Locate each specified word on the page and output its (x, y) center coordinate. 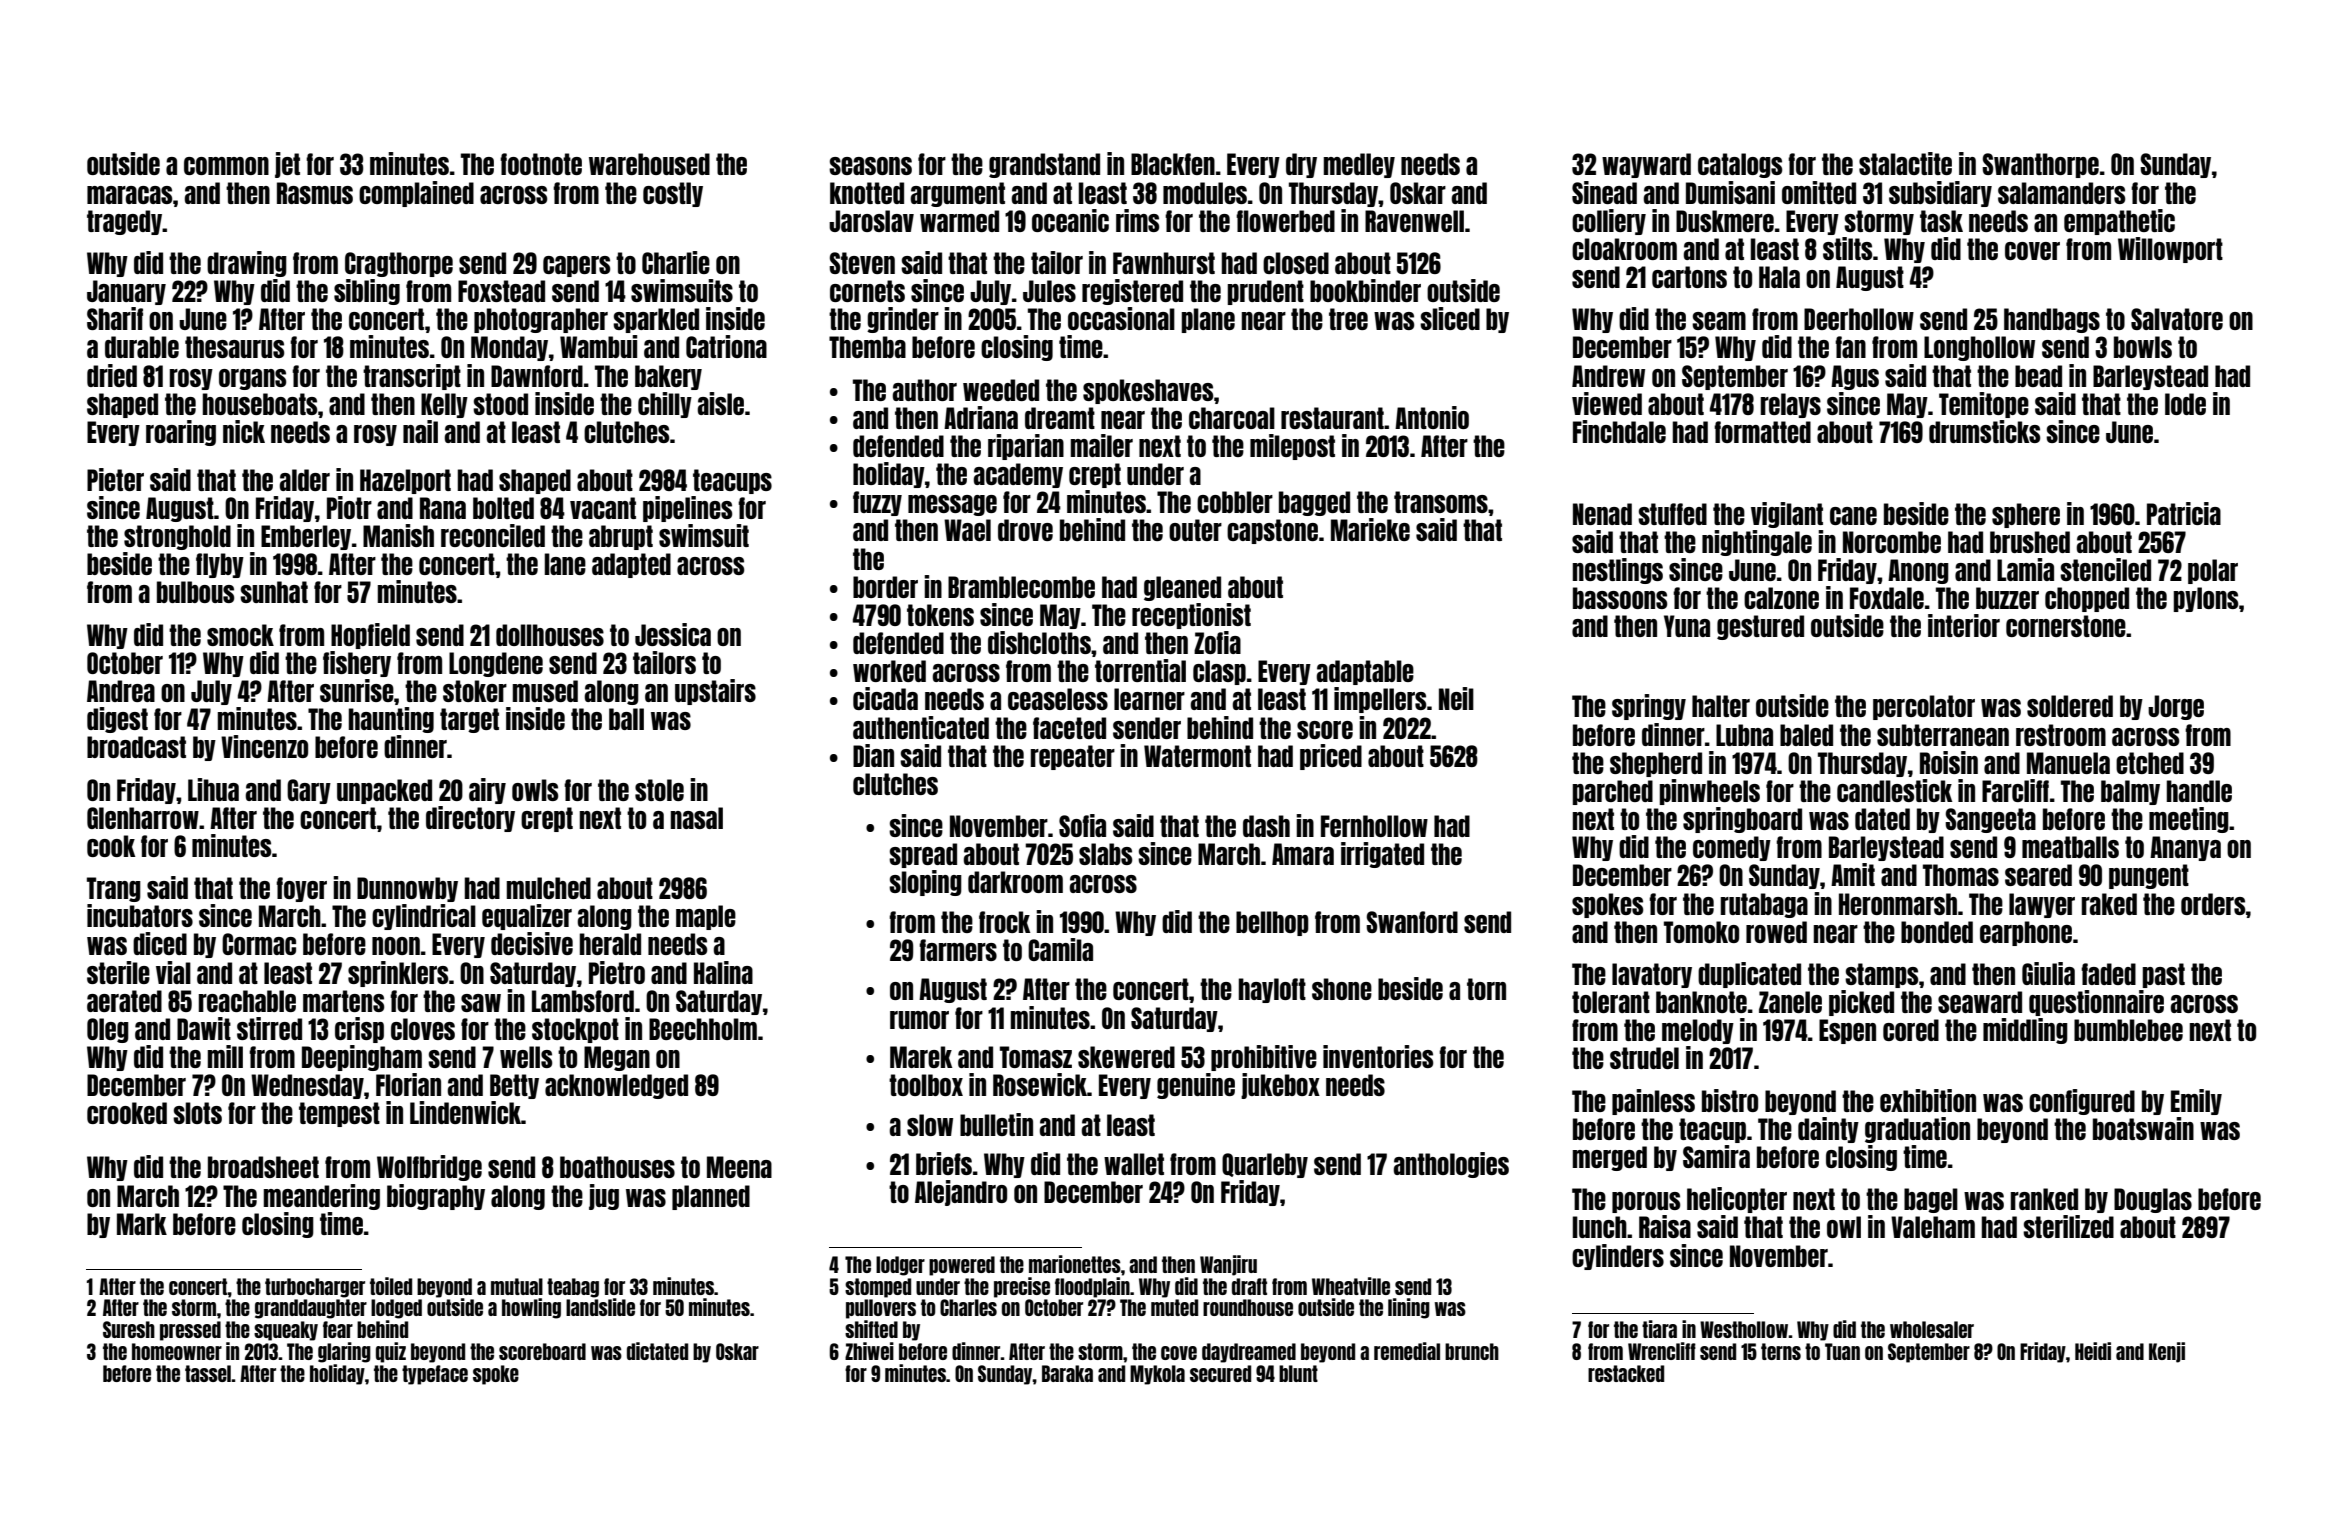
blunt (1298, 1373)
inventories (1378, 1056)
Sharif (115, 318)
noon (396, 946)
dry (1301, 165)
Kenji (2167, 1352)
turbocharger (315, 1288)
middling (2025, 1031)
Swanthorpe (2040, 165)
